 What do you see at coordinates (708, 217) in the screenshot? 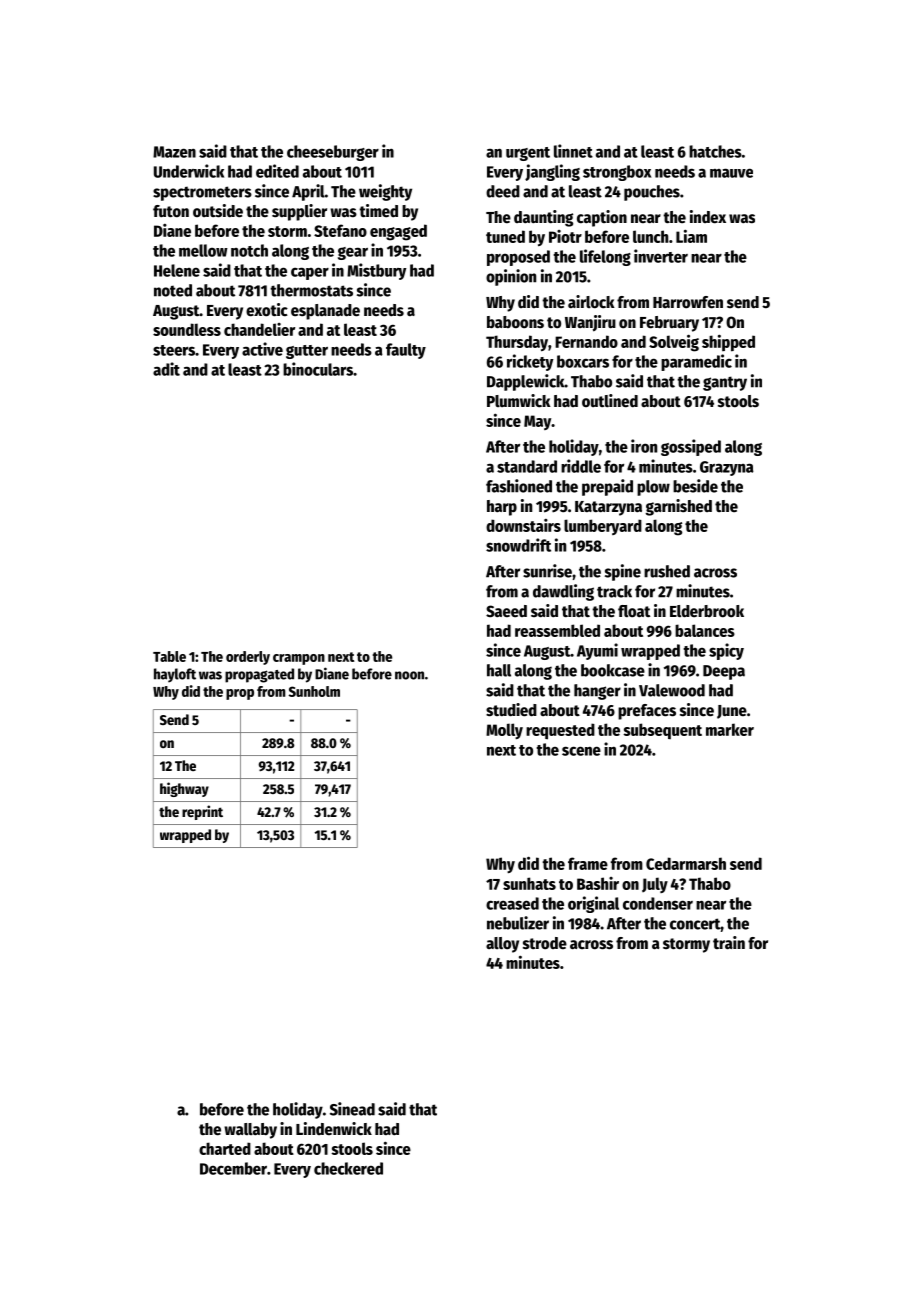
I see `index` at bounding box center [708, 217].
